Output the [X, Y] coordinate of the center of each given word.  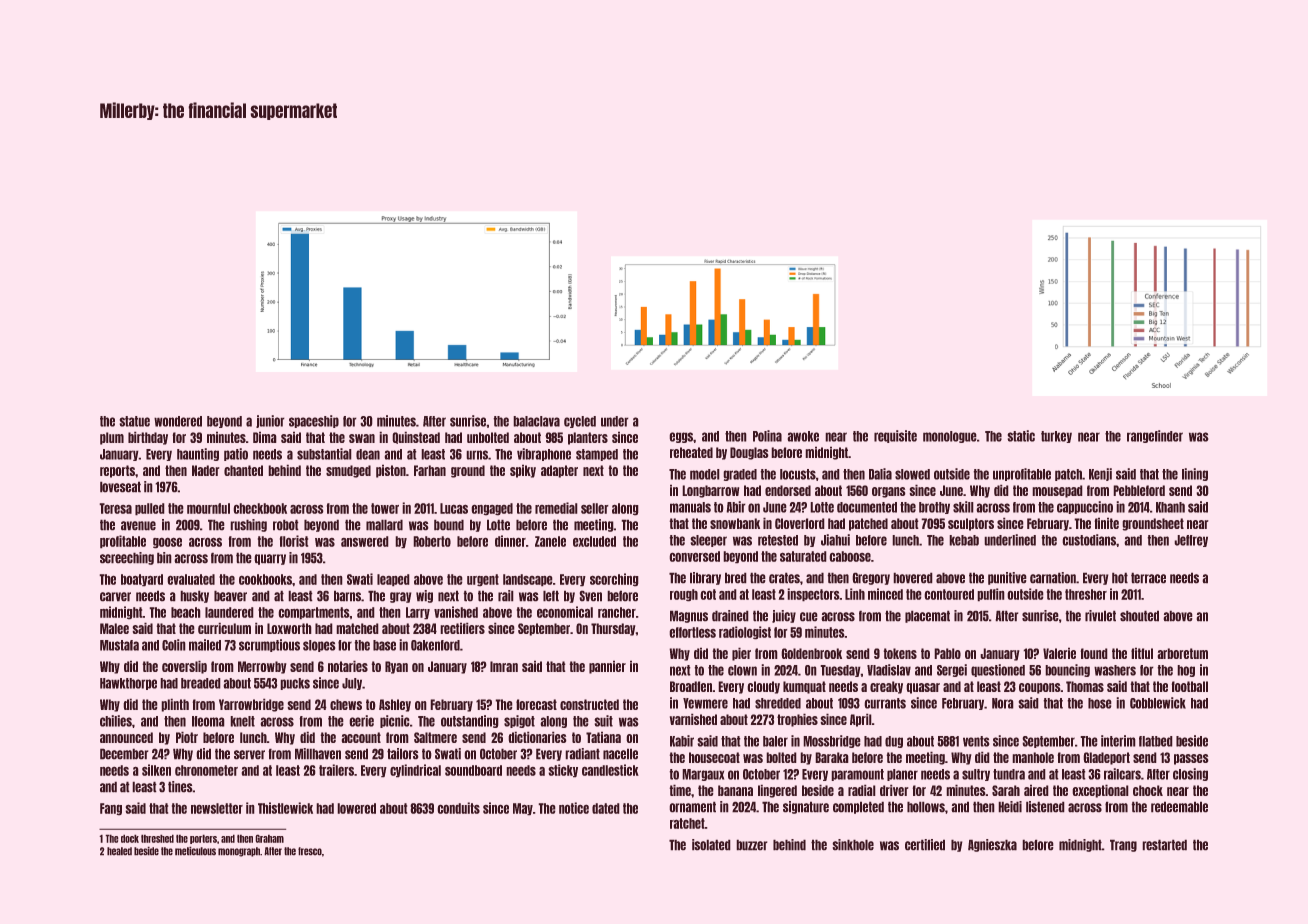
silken [156, 770]
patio [236, 454]
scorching [614, 579]
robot [285, 525]
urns [477, 455]
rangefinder [1155, 436]
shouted [1139, 616]
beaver [230, 596]
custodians [1089, 540]
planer [902, 775]
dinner [510, 541]
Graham [270, 839]
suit [604, 721]
